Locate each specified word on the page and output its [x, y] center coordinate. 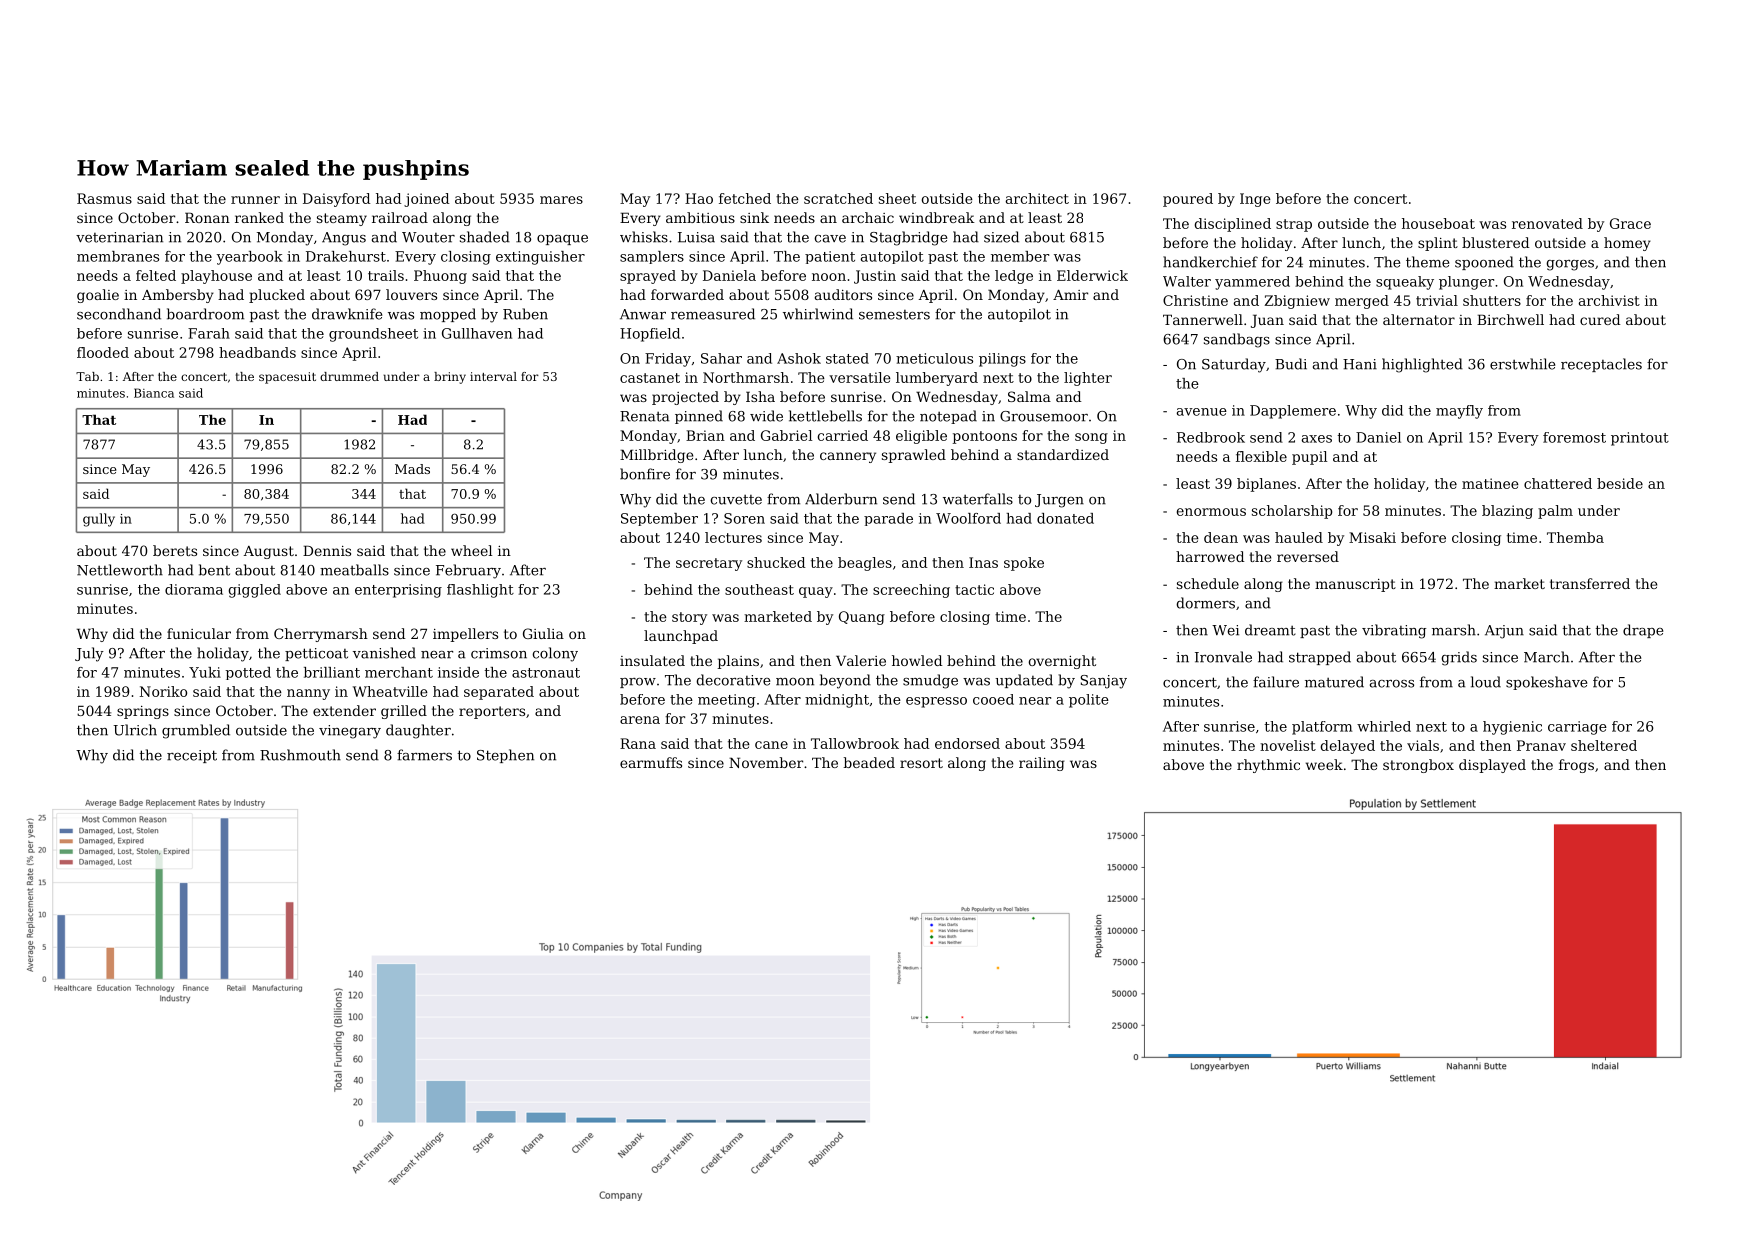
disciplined [1233, 225]
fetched [745, 198]
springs [143, 712]
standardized [1063, 454]
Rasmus [104, 198]
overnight [1062, 662]
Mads [412, 469]
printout [1640, 439]
